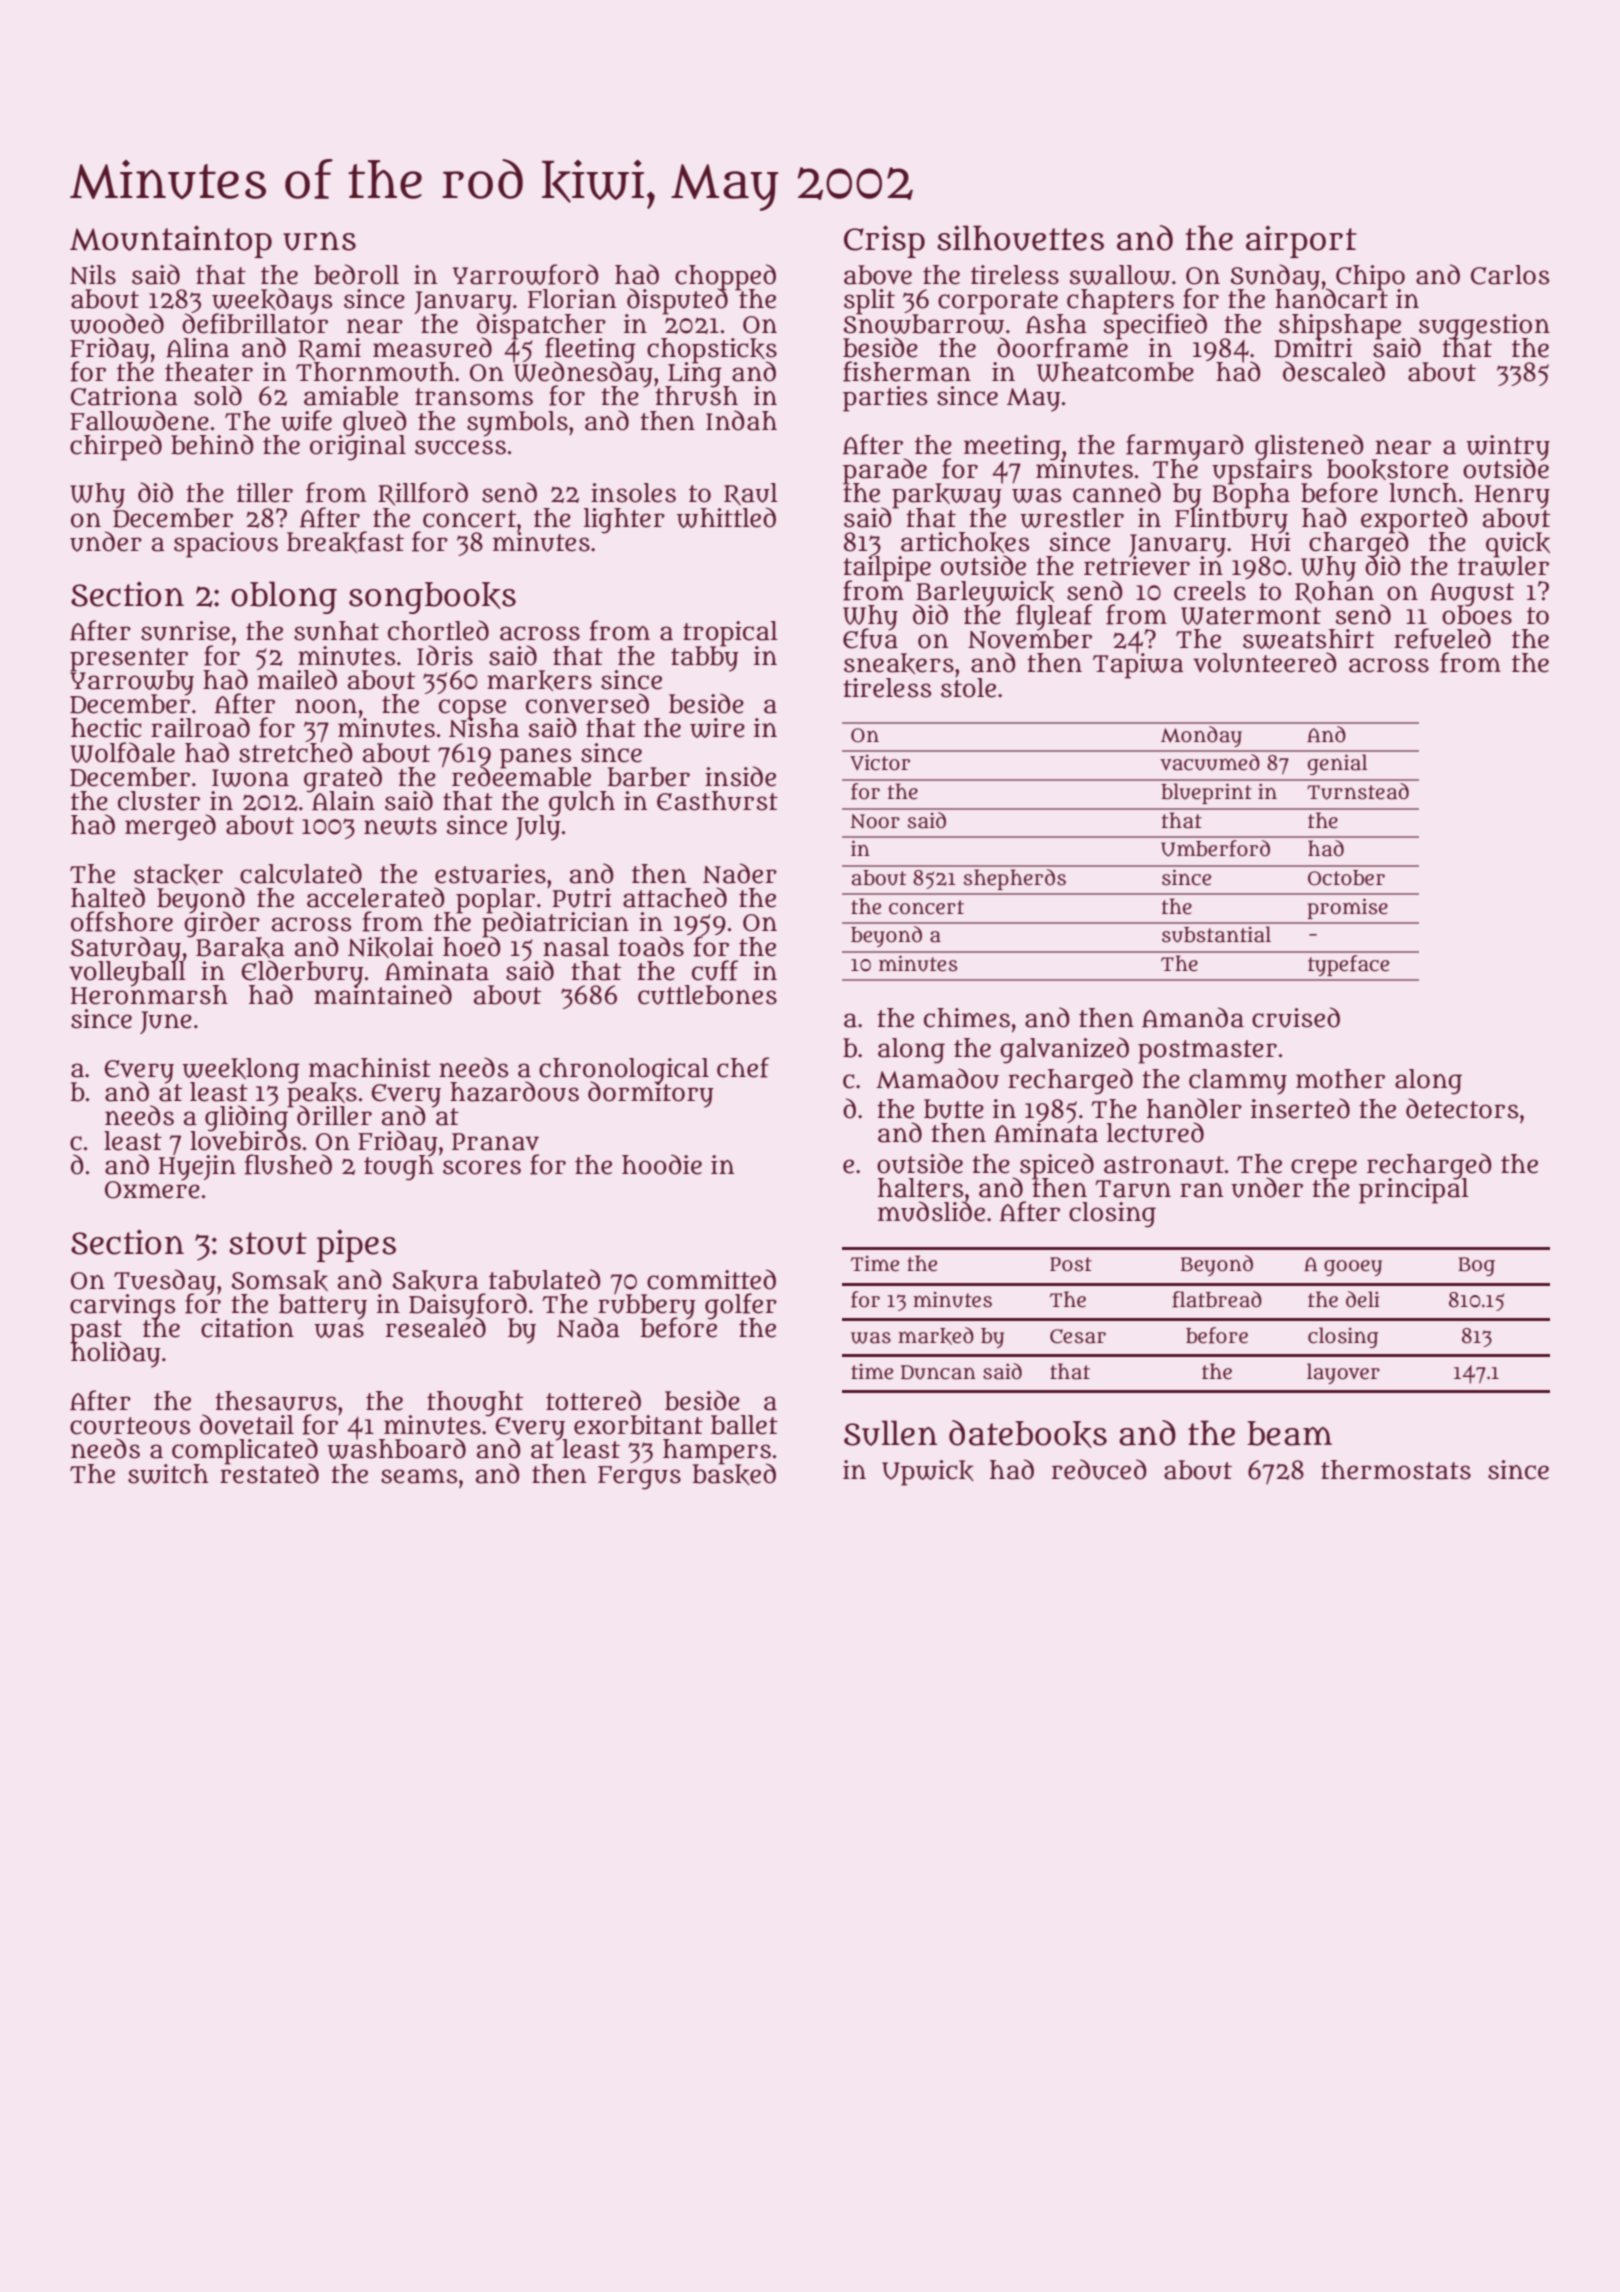 The height and width of the screenshot is (2292, 1620). Describe the element at coordinates (1301, 241) in the screenshot. I see `airport` at that location.
